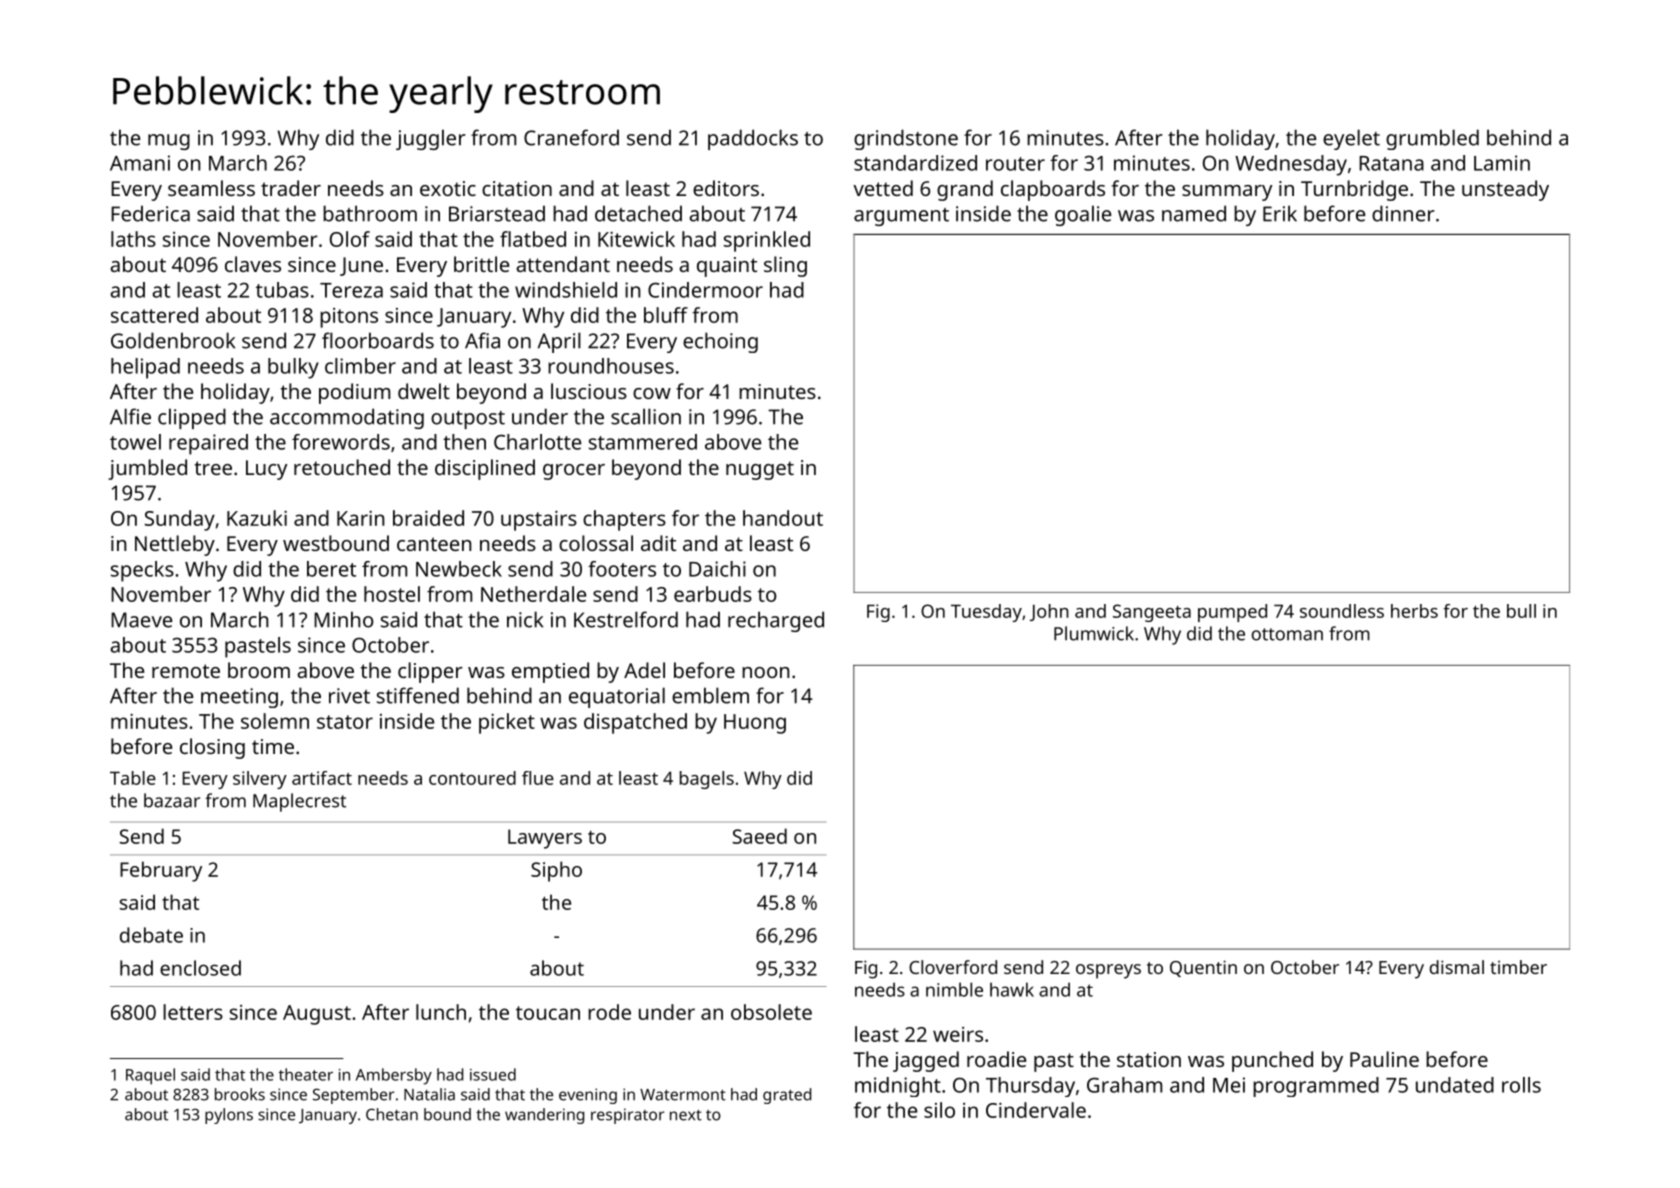 The width and height of the screenshot is (1680, 1188). What do you see at coordinates (1280, 213) in the screenshot?
I see `Erik` at bounding box center [1280, 213].
